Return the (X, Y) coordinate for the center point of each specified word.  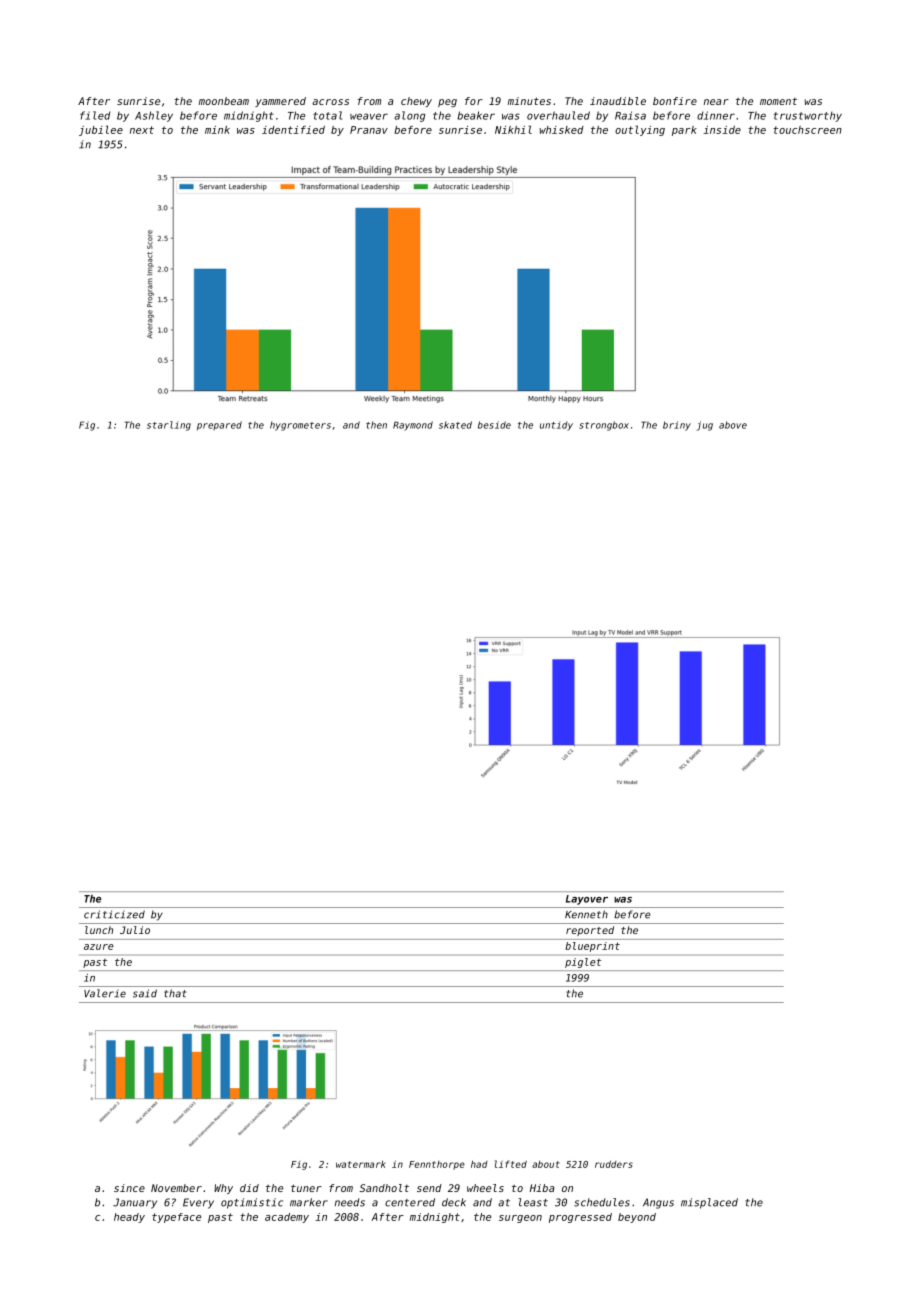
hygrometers (300, 426)
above (733, 425)
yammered (280, 102)
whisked (561, 130)
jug (705, 426)
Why (223, 1189)
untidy (556, 426)
